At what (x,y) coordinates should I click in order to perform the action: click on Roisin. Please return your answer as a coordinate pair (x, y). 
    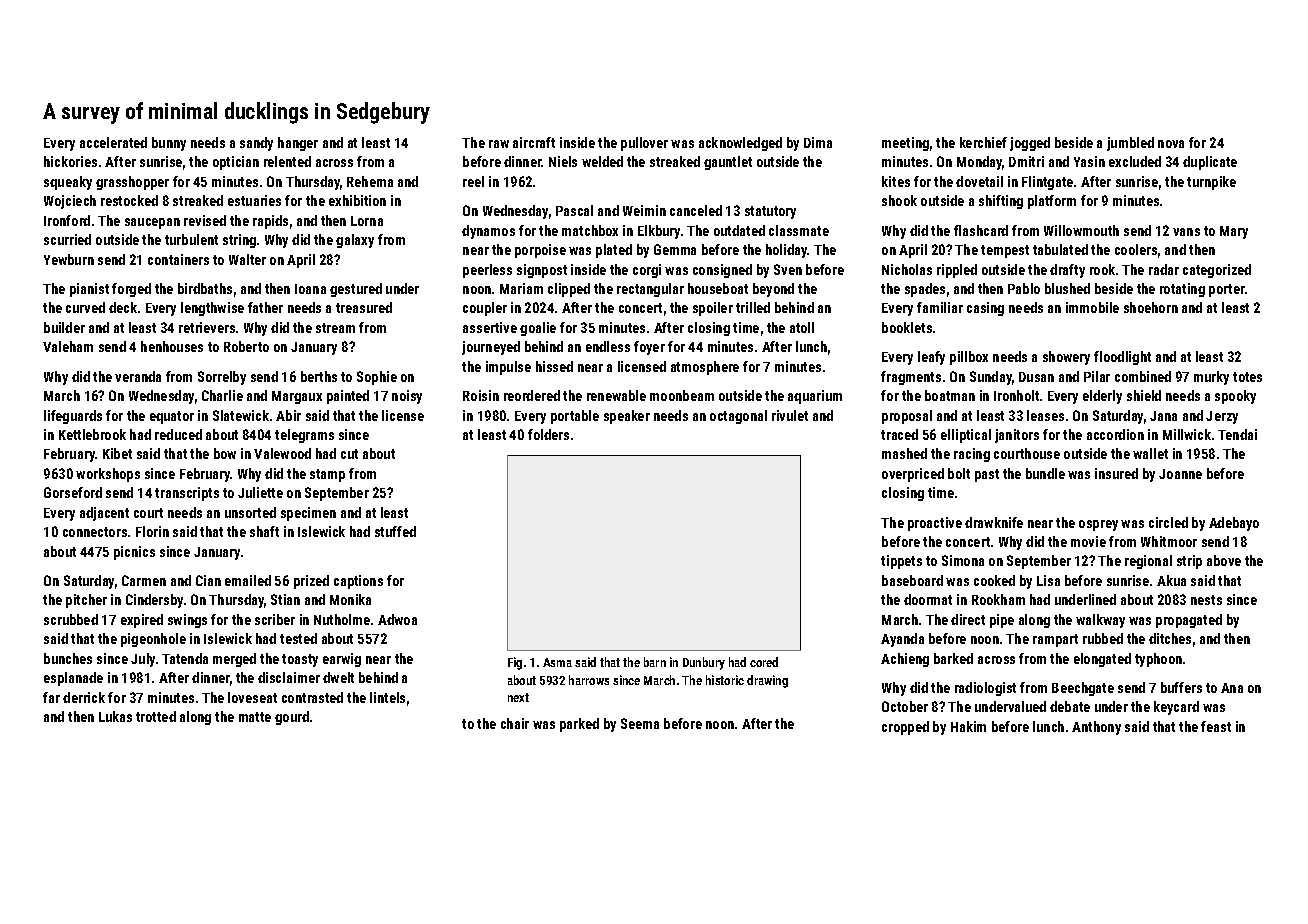
    Looking at the image, I should click on (481, 395).
